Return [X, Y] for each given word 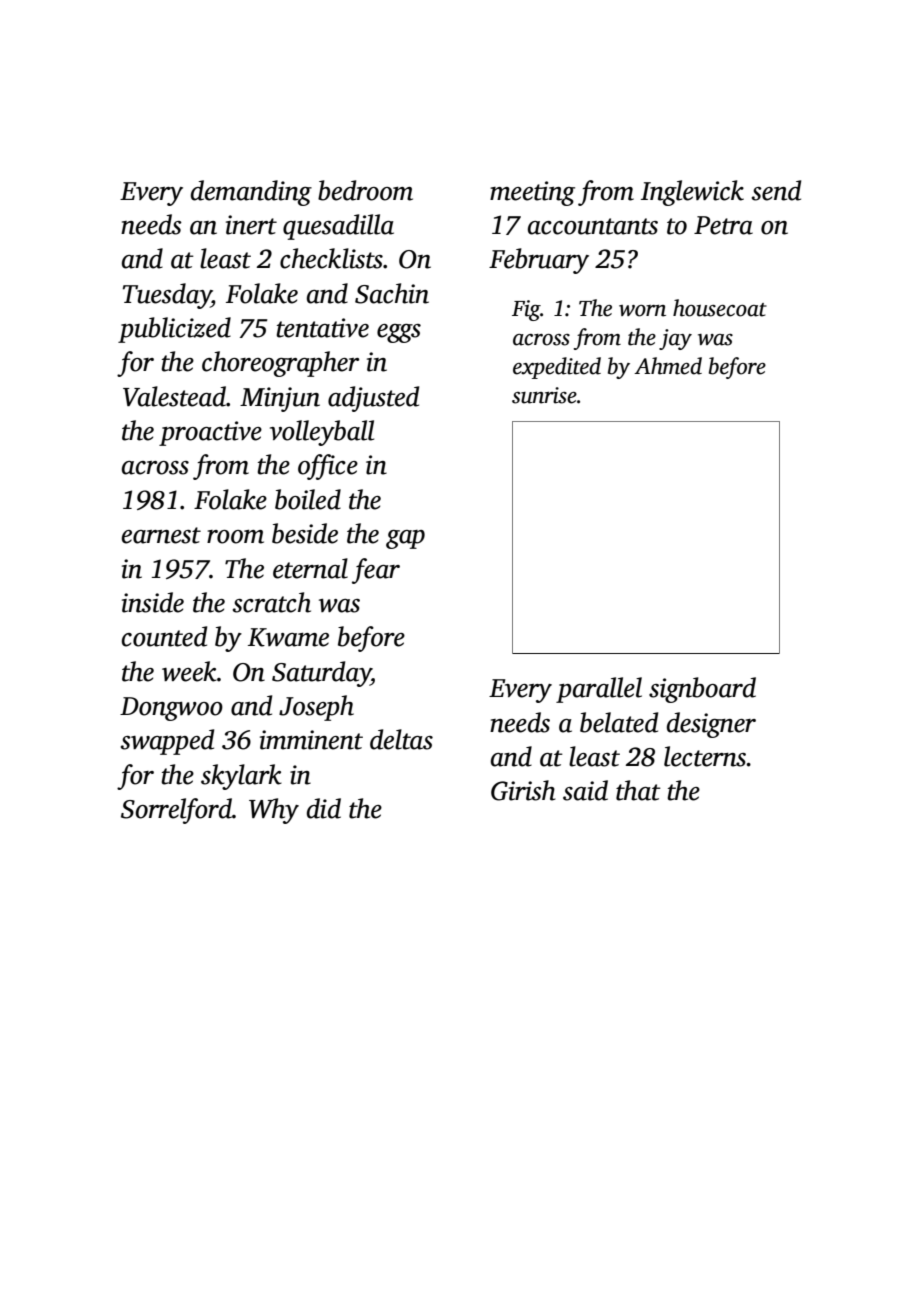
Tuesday [167, 296]
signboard [702, 690]
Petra [723, 225]
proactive [210, 433]
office [328, 467]
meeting [532, 193]
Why [274, 811]
